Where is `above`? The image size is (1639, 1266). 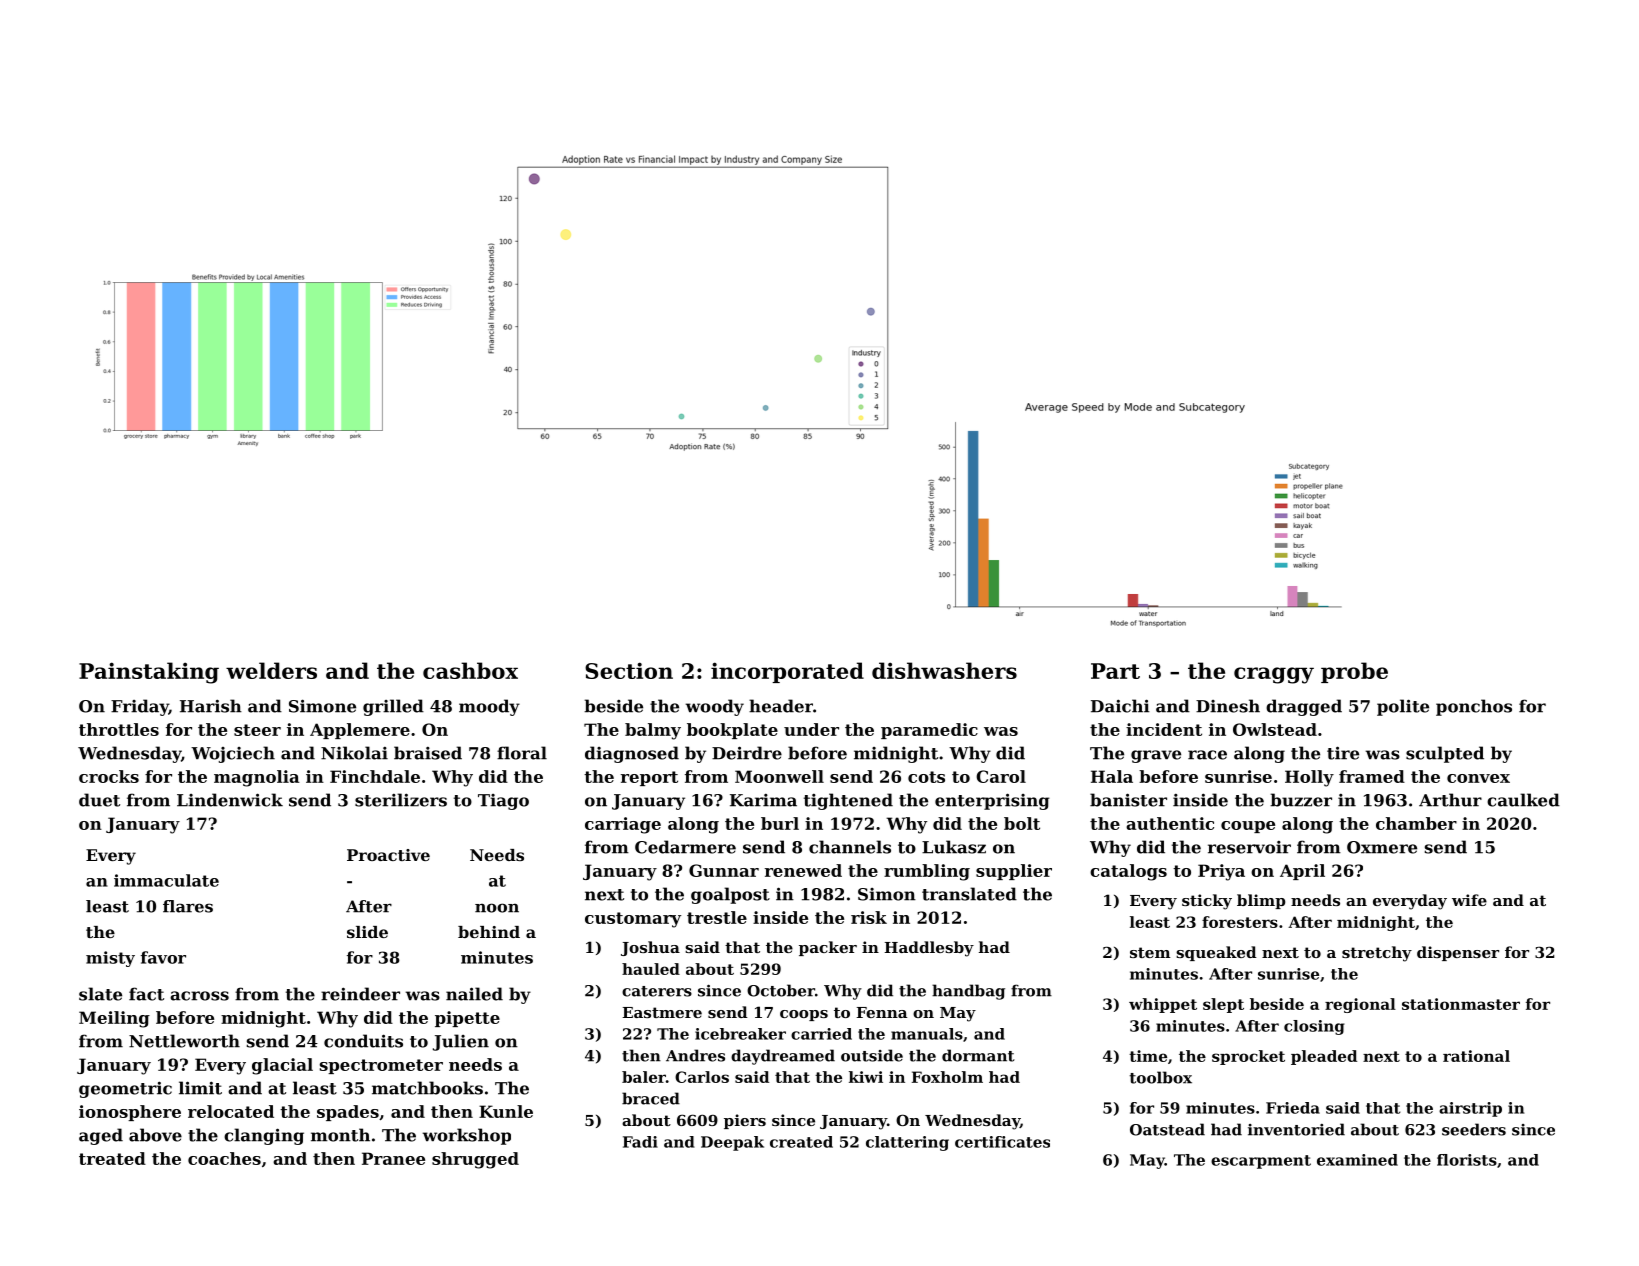
above is located at coordinates (155, 1135).
